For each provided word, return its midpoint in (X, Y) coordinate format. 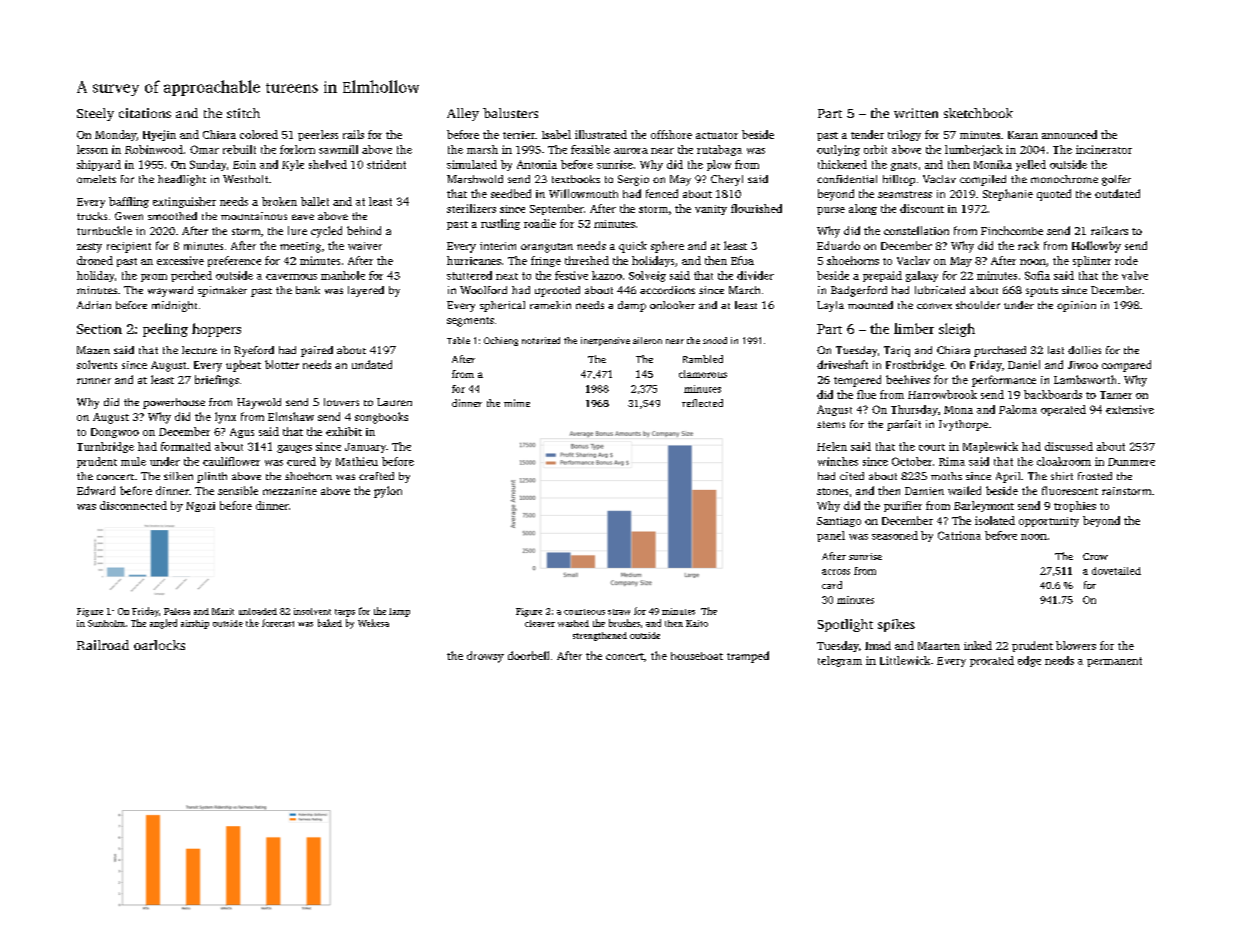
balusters (510, 113)
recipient (129, 247)
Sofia (1037, 275)
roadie (540, 223)
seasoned (895, 535)
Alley (463, 114)
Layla (830, 306)
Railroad (103, 645)
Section (99, 329)
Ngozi (200, 507)
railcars (1109, 230)
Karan (1023, 135)
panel (831, 536)
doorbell (528, 655)
